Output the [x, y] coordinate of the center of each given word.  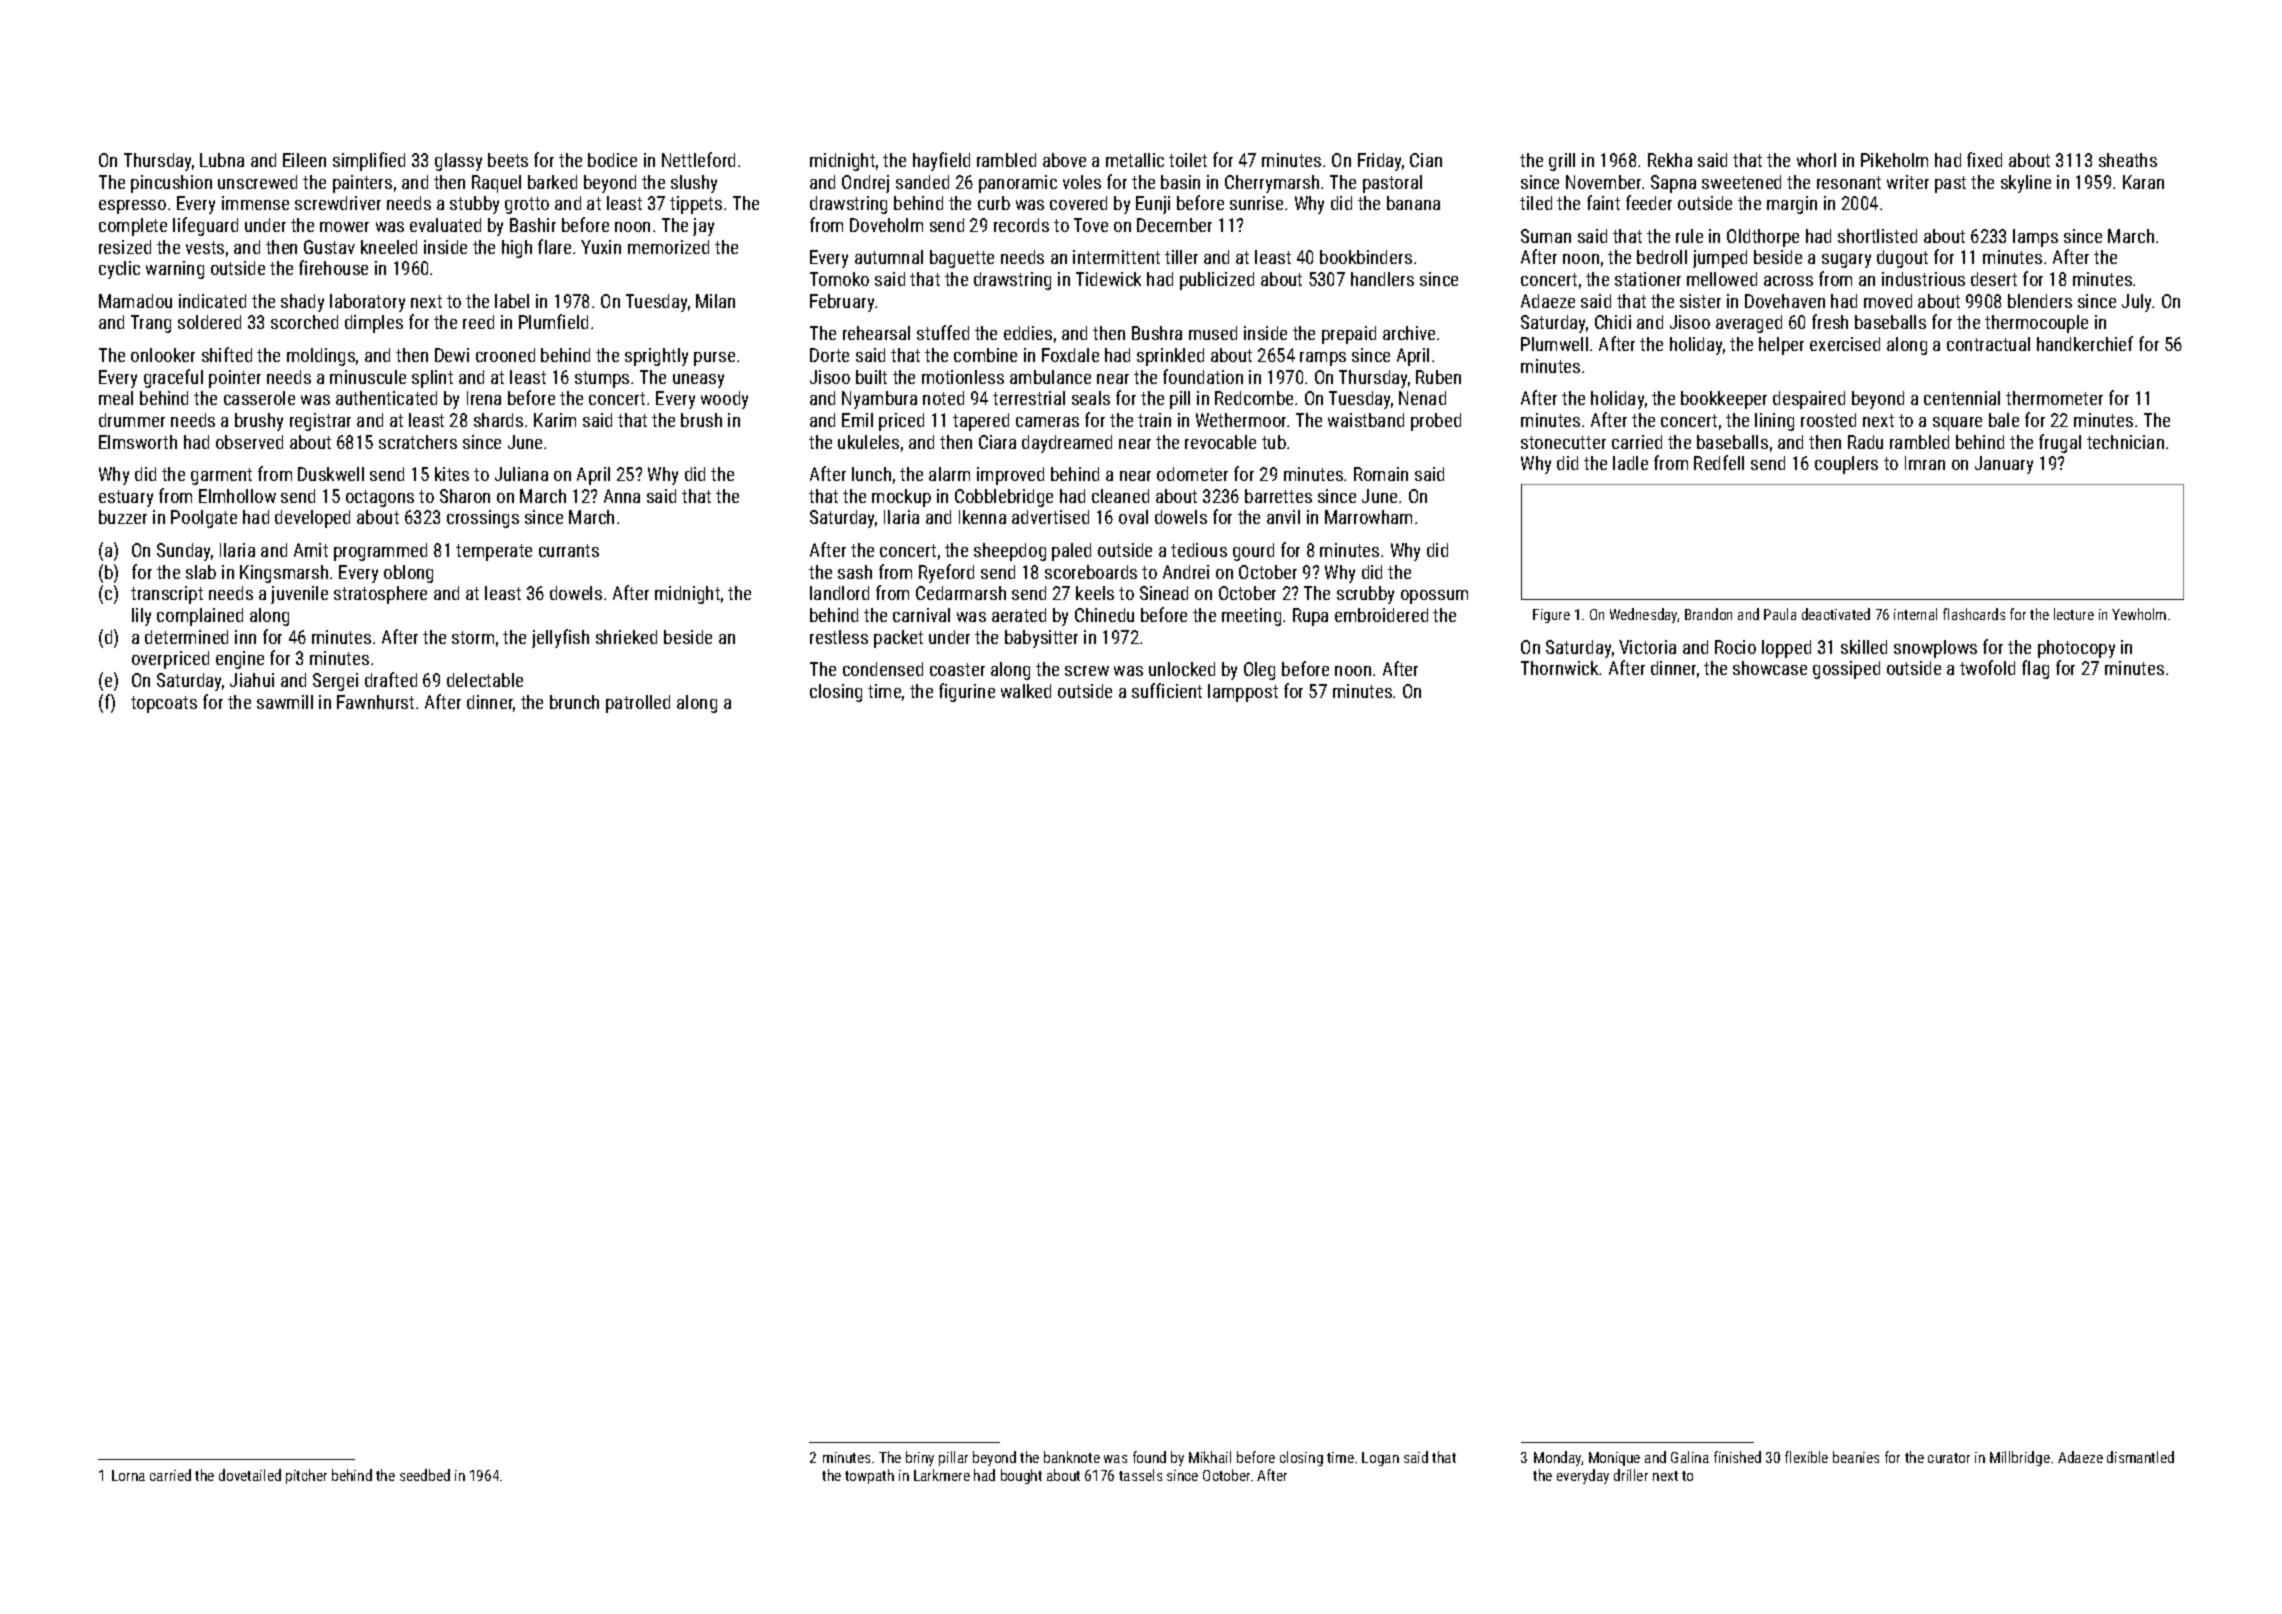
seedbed [425, 1475]
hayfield [941, 161]
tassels [1140, 1475]
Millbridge [2020, 1458]
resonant [1849, 182]
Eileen [304, 160]
